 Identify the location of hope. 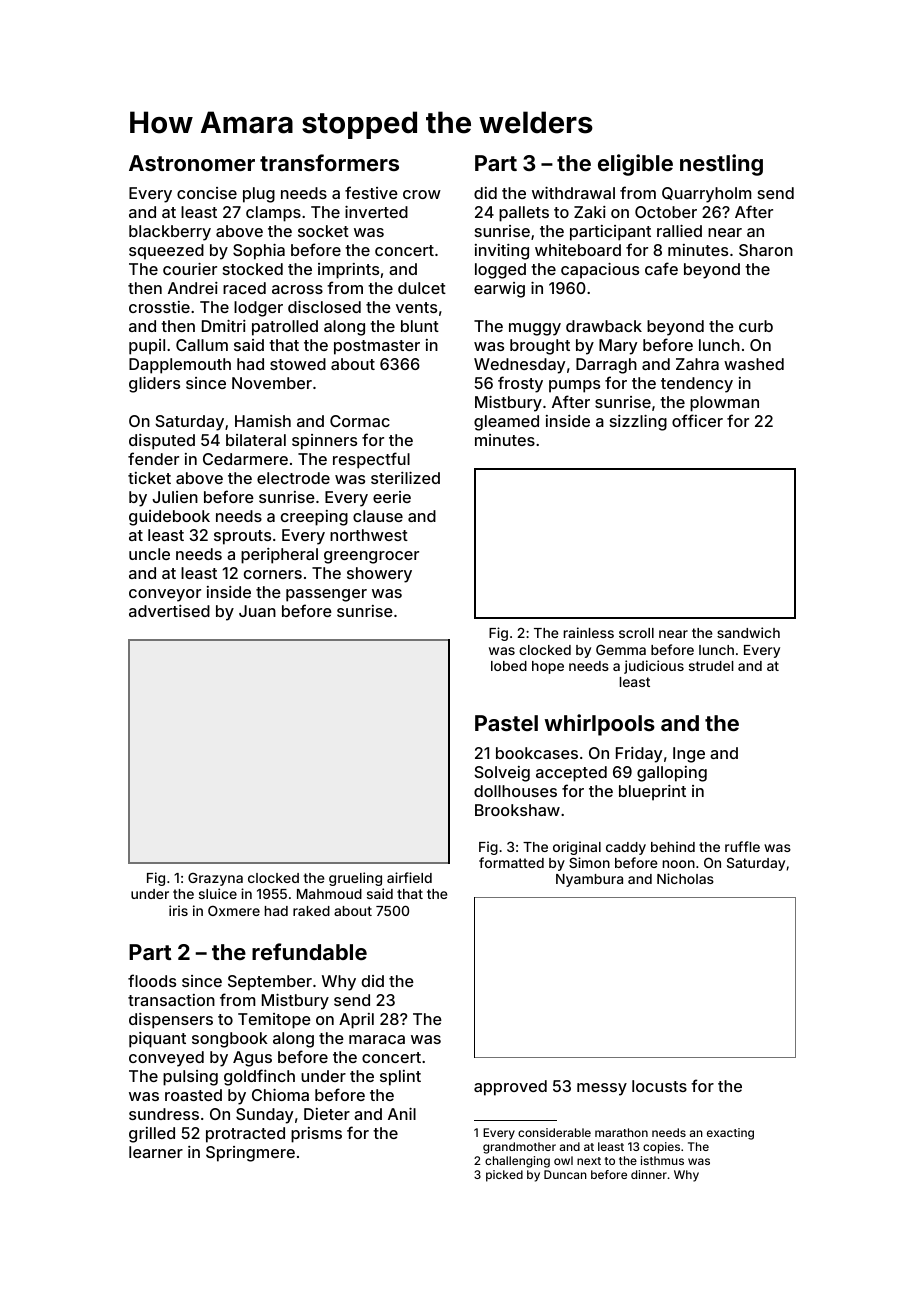
(548, 667).
